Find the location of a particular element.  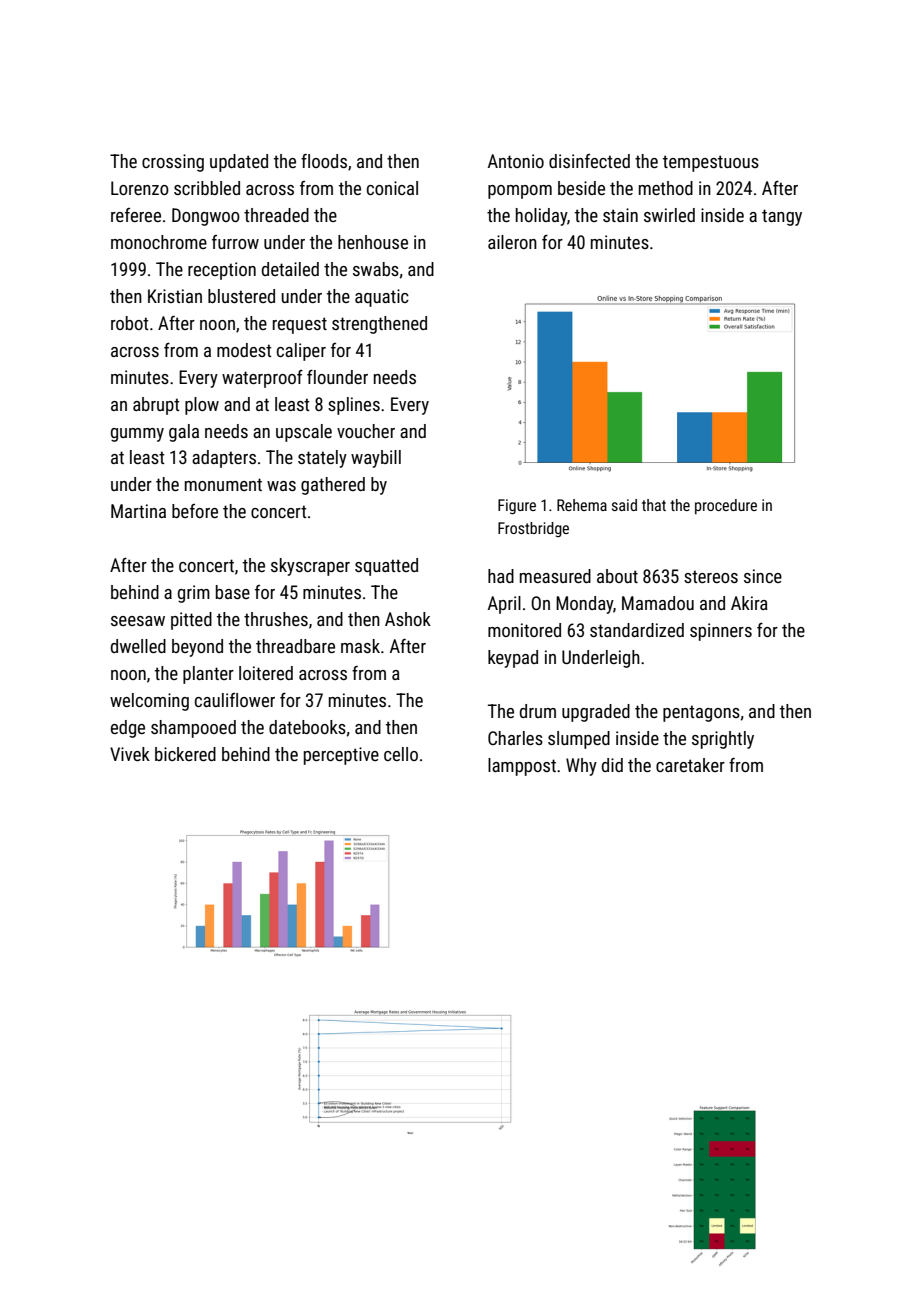

lamppost is located at coordinates (522, 767).
